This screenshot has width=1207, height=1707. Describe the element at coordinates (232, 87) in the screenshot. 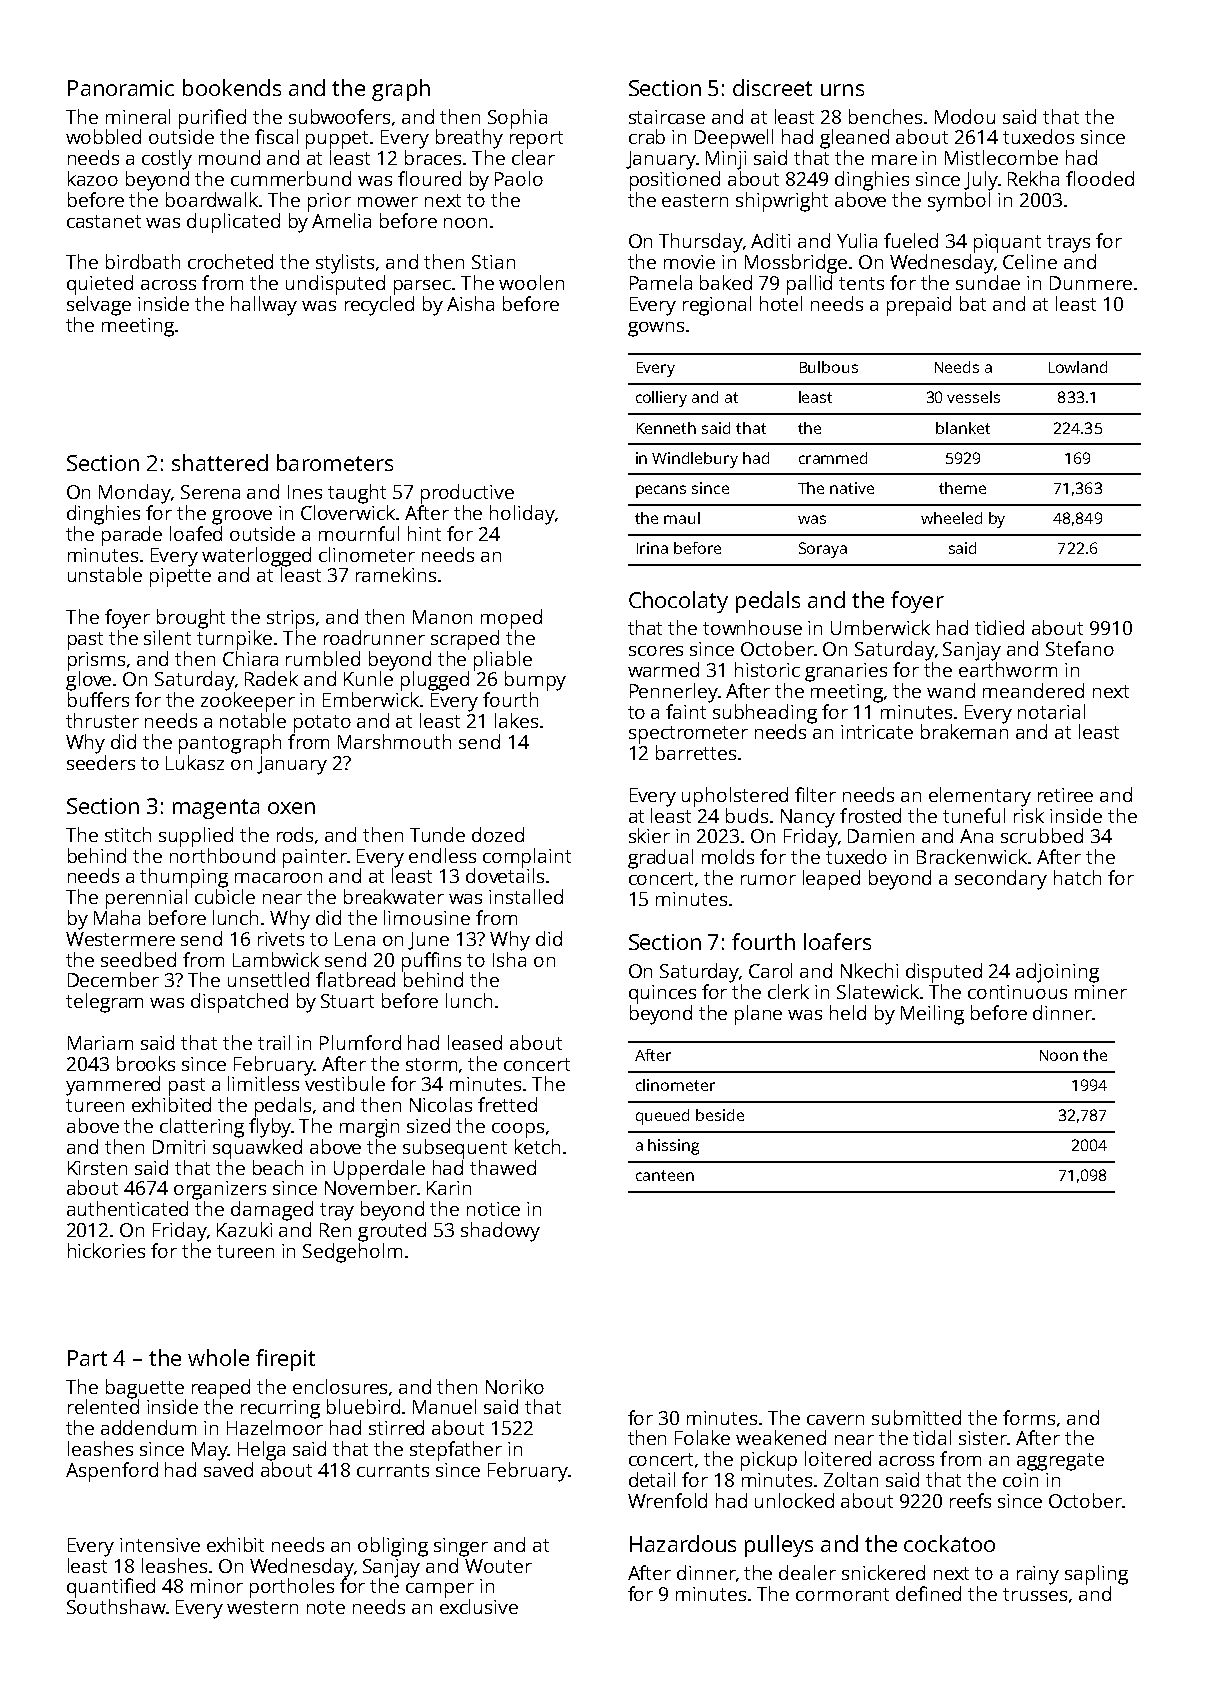

I see `bookends` at that location.
